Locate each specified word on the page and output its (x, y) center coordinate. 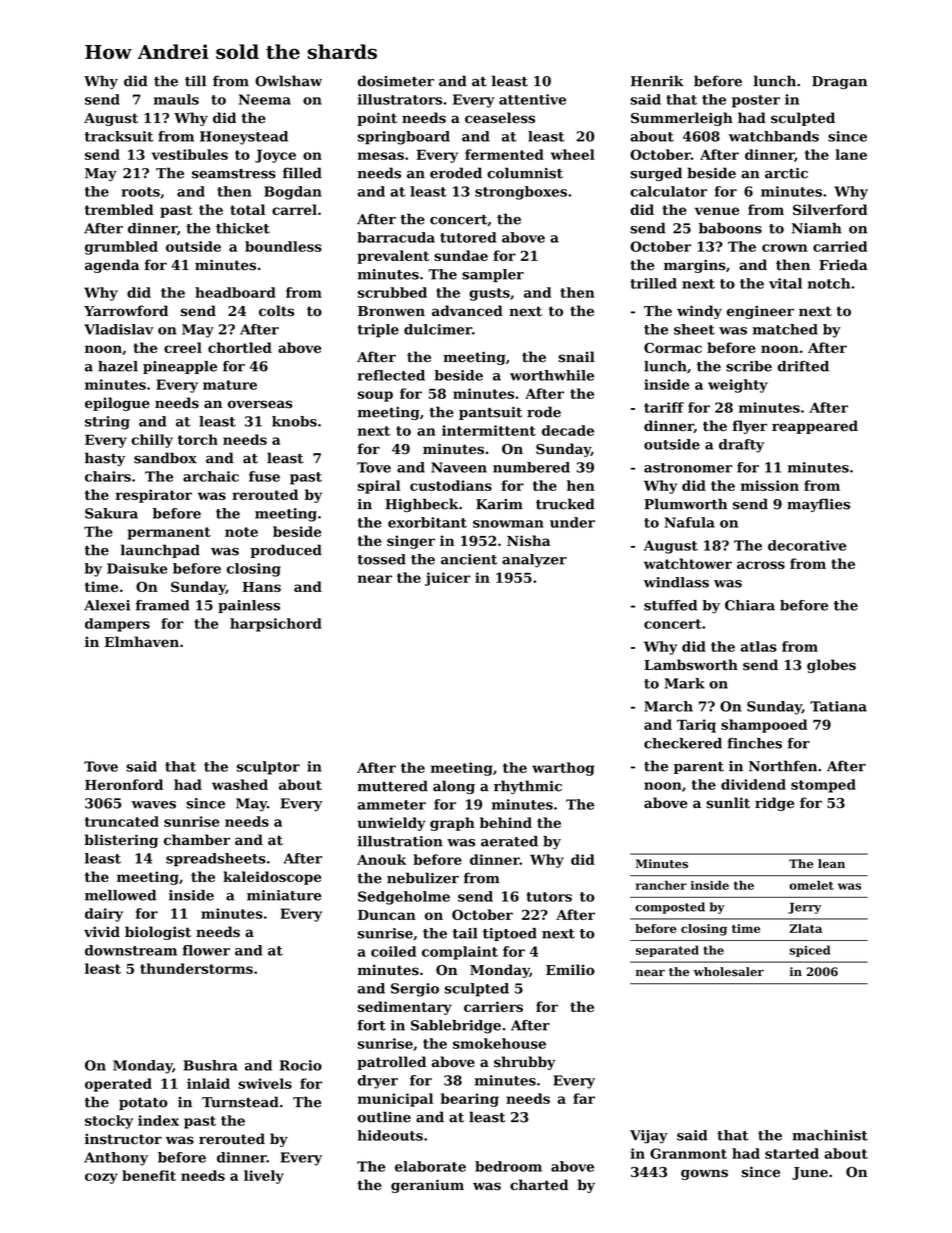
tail (465, 933)
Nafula (690, 522)
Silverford (830, 209)
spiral (379, 487)
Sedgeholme (404, 898)
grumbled (121, 248)
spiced (809, 951)
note (241, 532)
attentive (532, 99)
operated (118, 1085)
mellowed (120, 895)
